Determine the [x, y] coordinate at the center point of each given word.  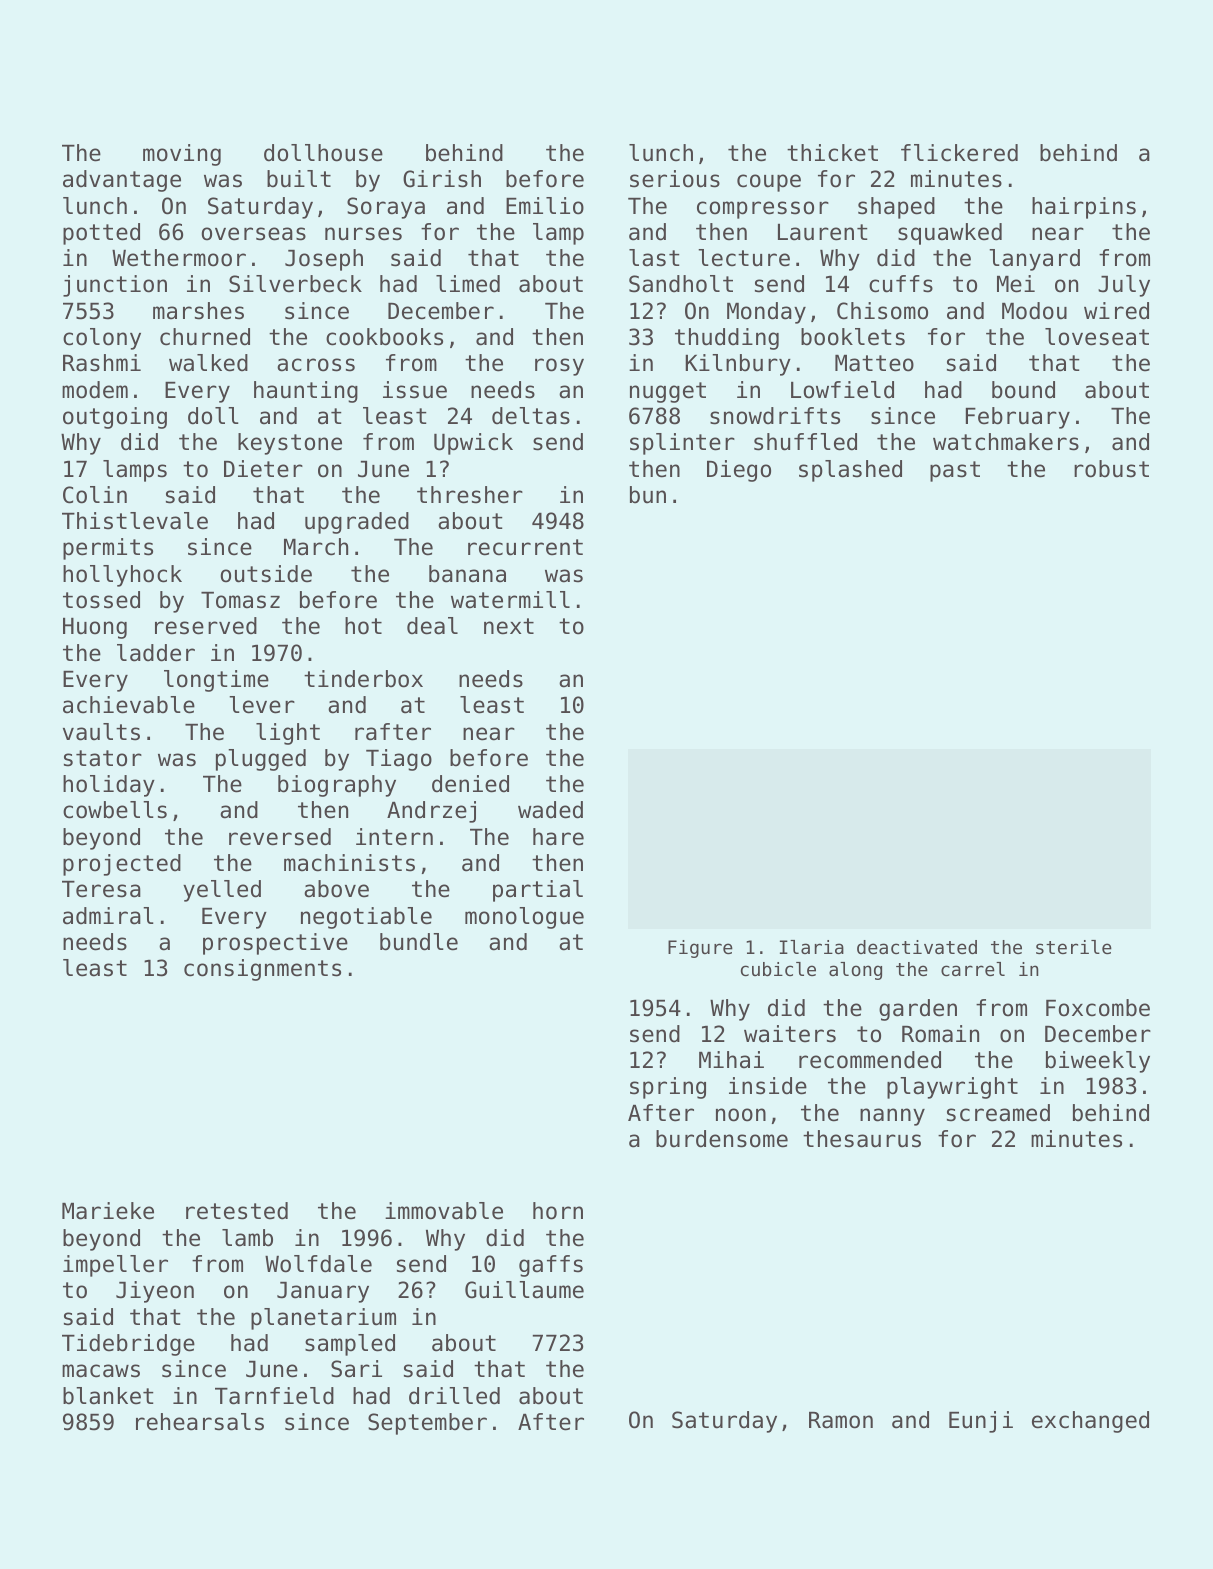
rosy [559, 367]
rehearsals [200, 1422]
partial [538, 891]
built [299, 179]
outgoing [115, 418]
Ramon [841, 1420]
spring [668, 1088]
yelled [222, 891]
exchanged [1090, 1422]
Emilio [545, 206]
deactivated [917, 947]
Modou [1034, 311]
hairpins [1084, 208]
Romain [940, 1034]
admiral [108, 916]
